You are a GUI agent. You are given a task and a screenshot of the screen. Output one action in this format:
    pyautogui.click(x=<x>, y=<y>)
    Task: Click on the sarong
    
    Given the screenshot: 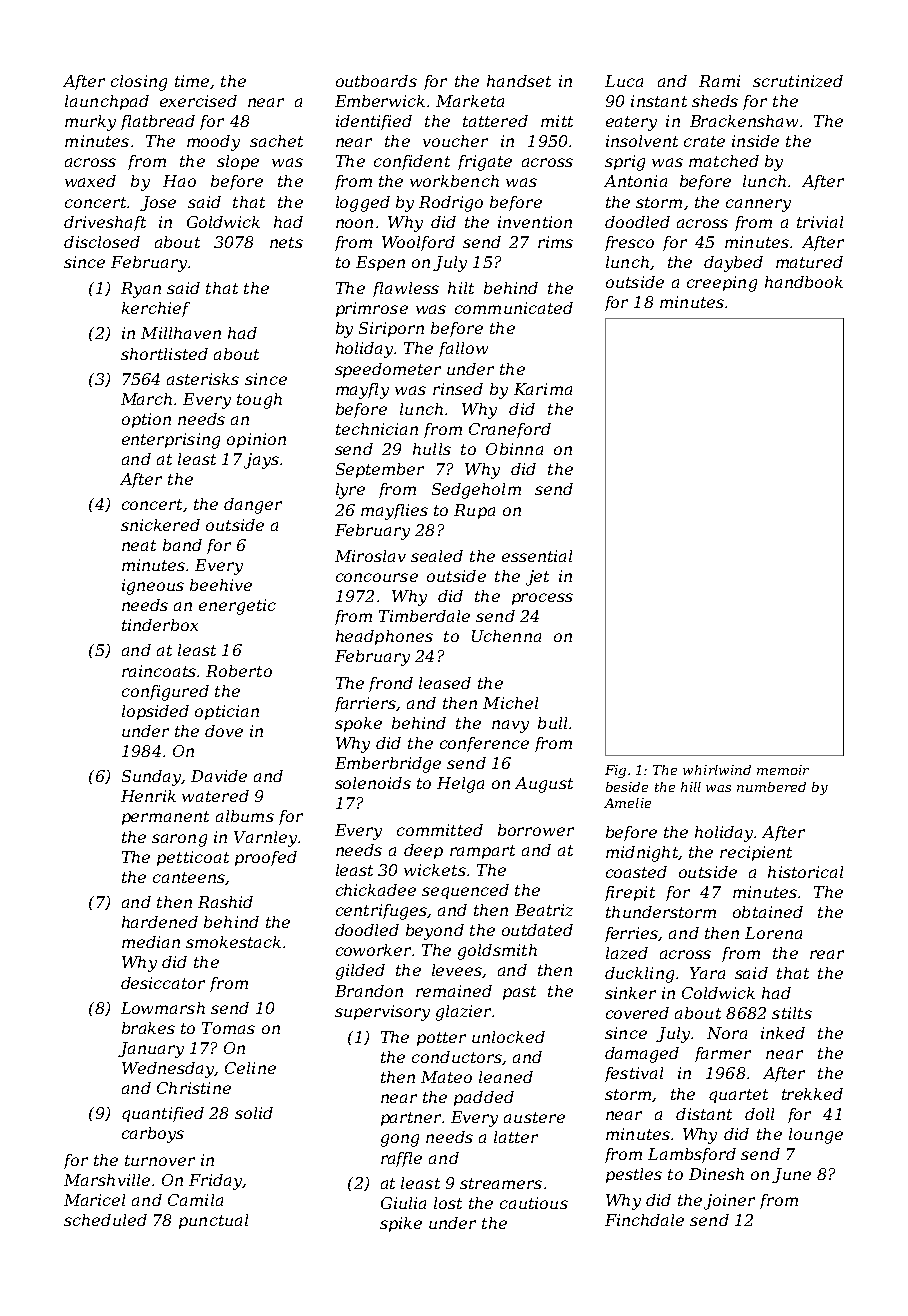 What is the action you would take?
    pyautogui.click(x=179, y=840)
